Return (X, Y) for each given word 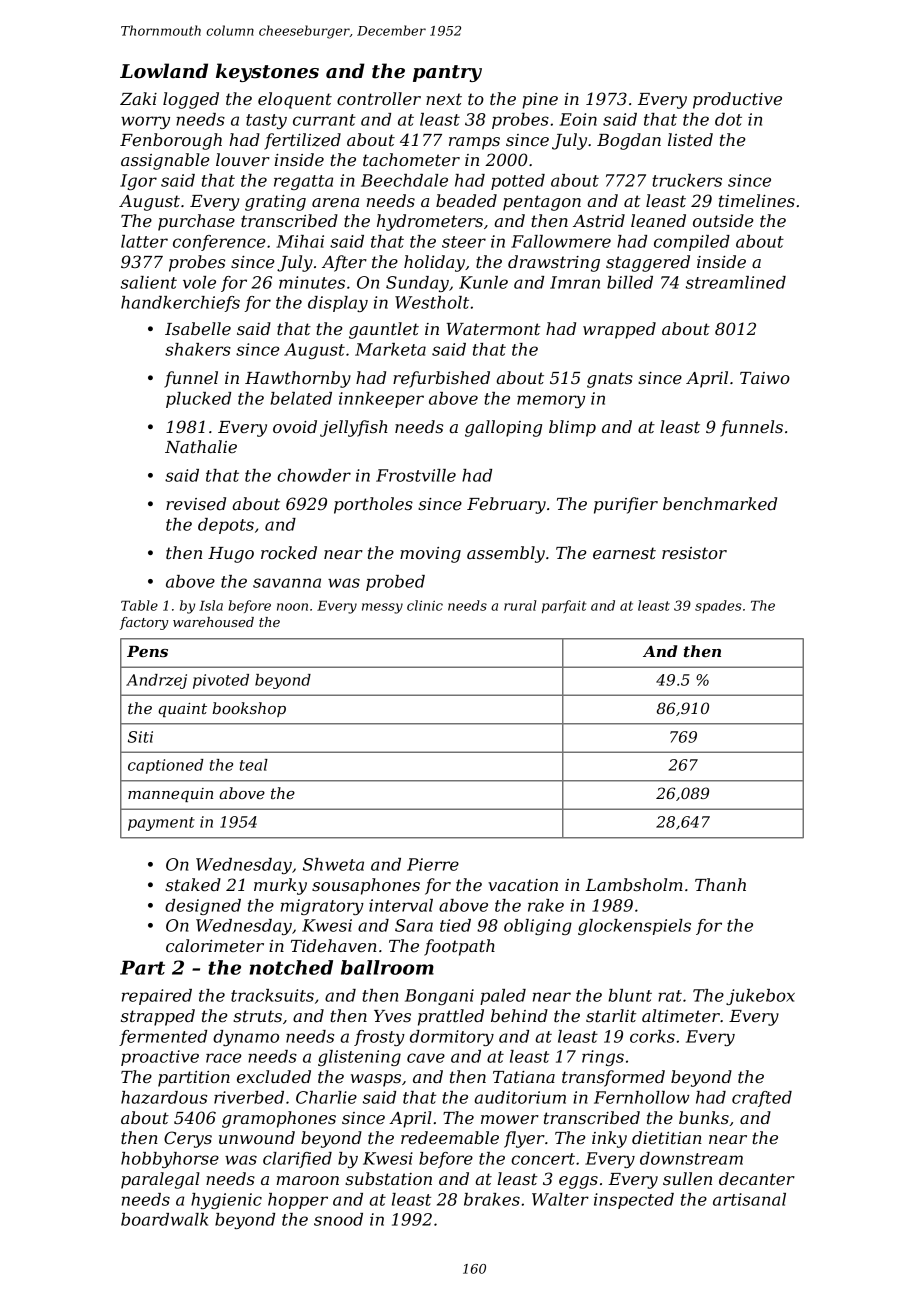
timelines (757, 200)
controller (379, 98)
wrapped (619, 330)
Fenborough (171, 141)
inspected (634, 1201)
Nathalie (201, 446)
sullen (687, 1178)
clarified (297, 1160)
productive (737, 100)
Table (139, 605)
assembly (506, 554)
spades (718, 606)
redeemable (450, 1137)
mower (510, 1119)
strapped (158, 1017)
